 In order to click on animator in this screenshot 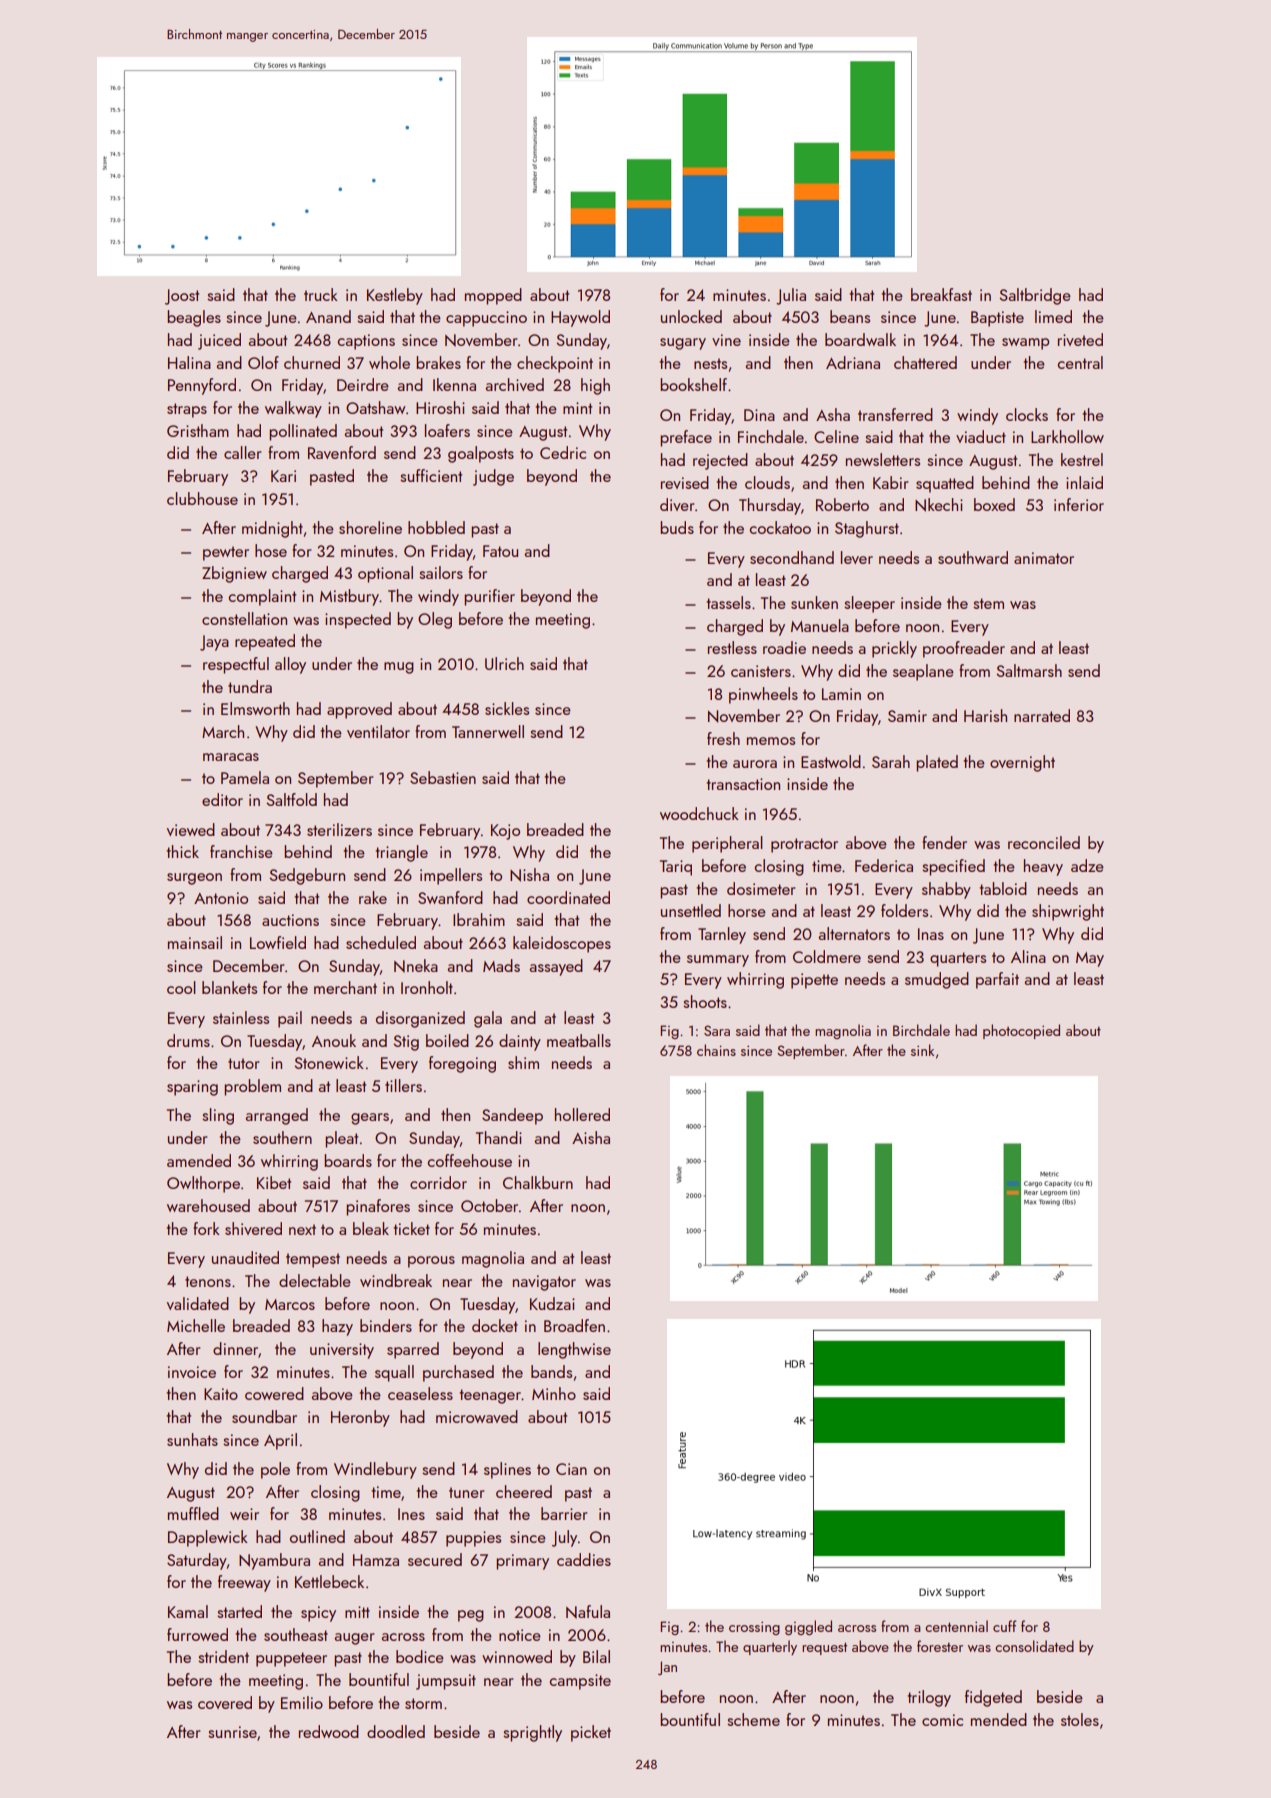, I will do `click(1044, 558)`.
